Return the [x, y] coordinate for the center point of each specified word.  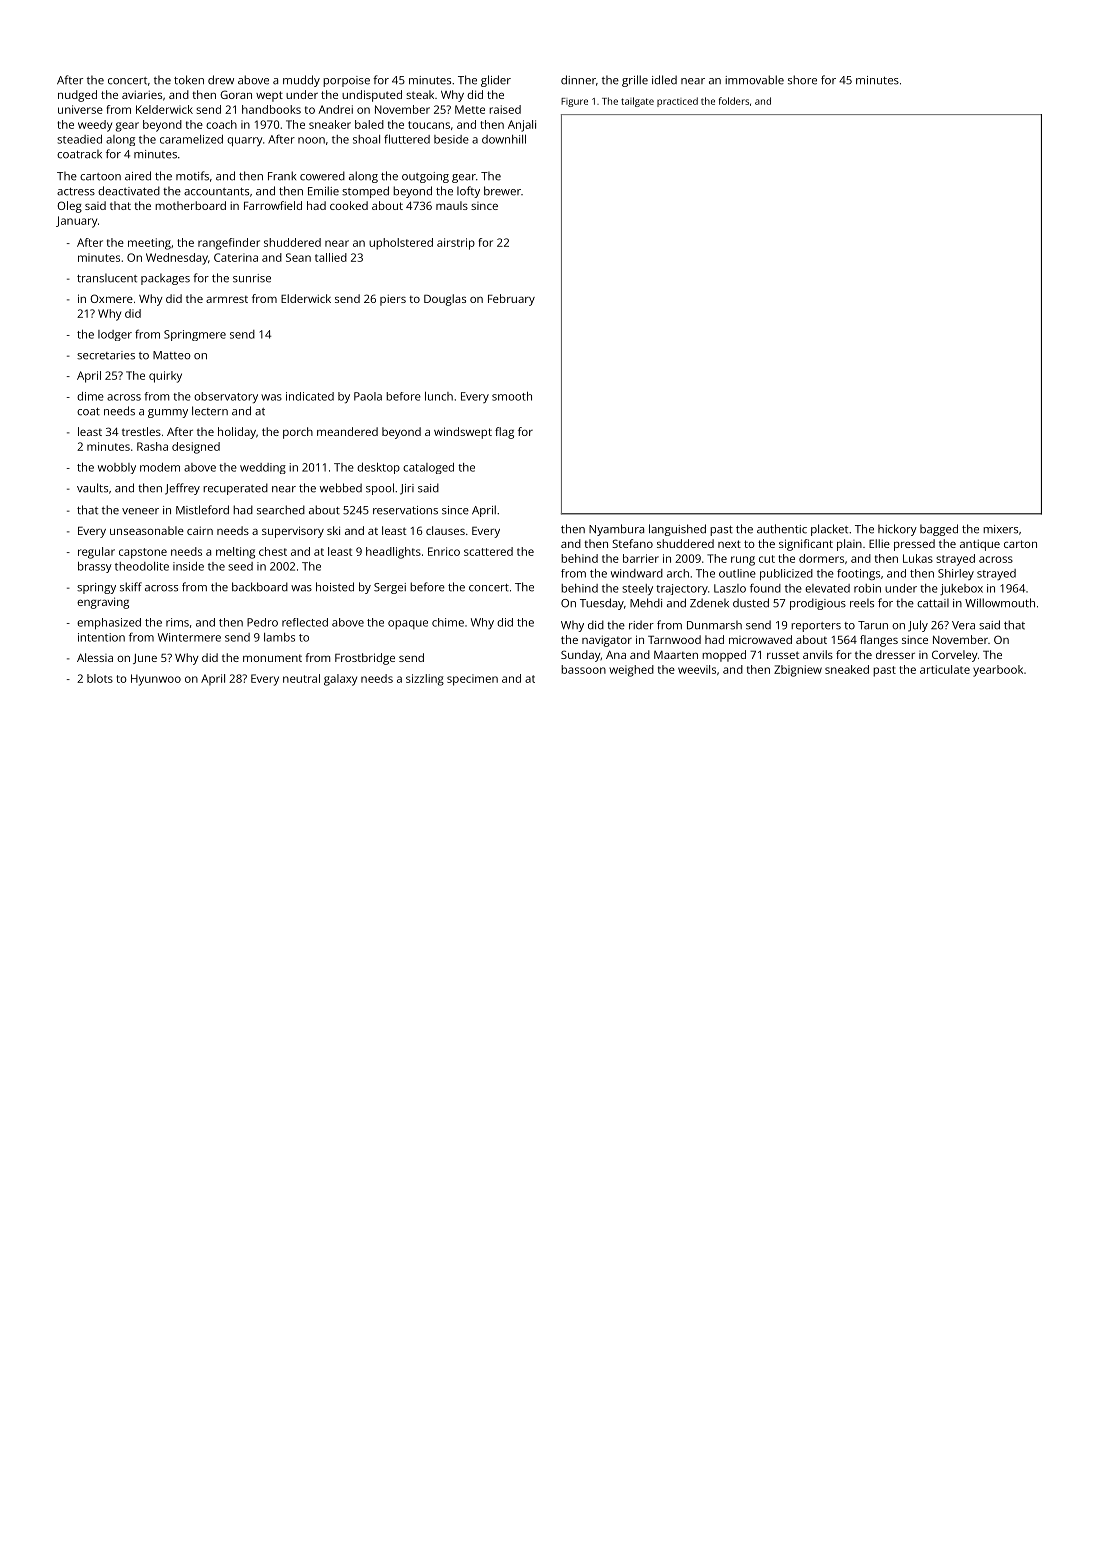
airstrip [456, 244]
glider [496, 81]
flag [504, 433]
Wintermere [189, 637]
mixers [1000, 529]
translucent [107, 278]
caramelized [191, 139]
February [511, 300]
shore [802, 80]
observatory [226, 397]
